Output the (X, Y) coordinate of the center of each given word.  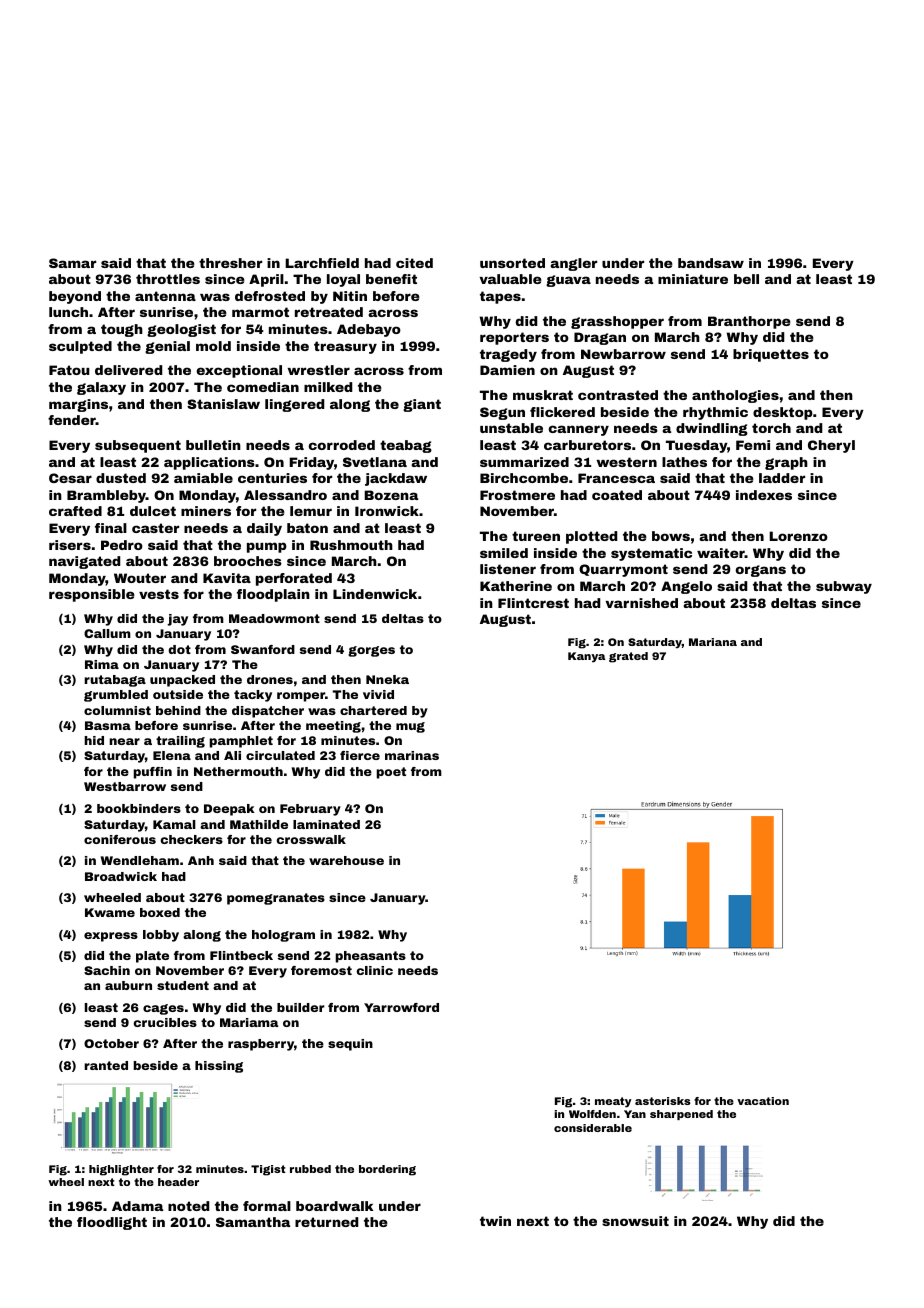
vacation (763, 1101)
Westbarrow (125, 786)
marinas (412, 755)
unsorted (512, 263)
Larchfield (322, 263)
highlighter (121, 1170)
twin (495, 1221)
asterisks (662, 1101)
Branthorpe (749, 322)
